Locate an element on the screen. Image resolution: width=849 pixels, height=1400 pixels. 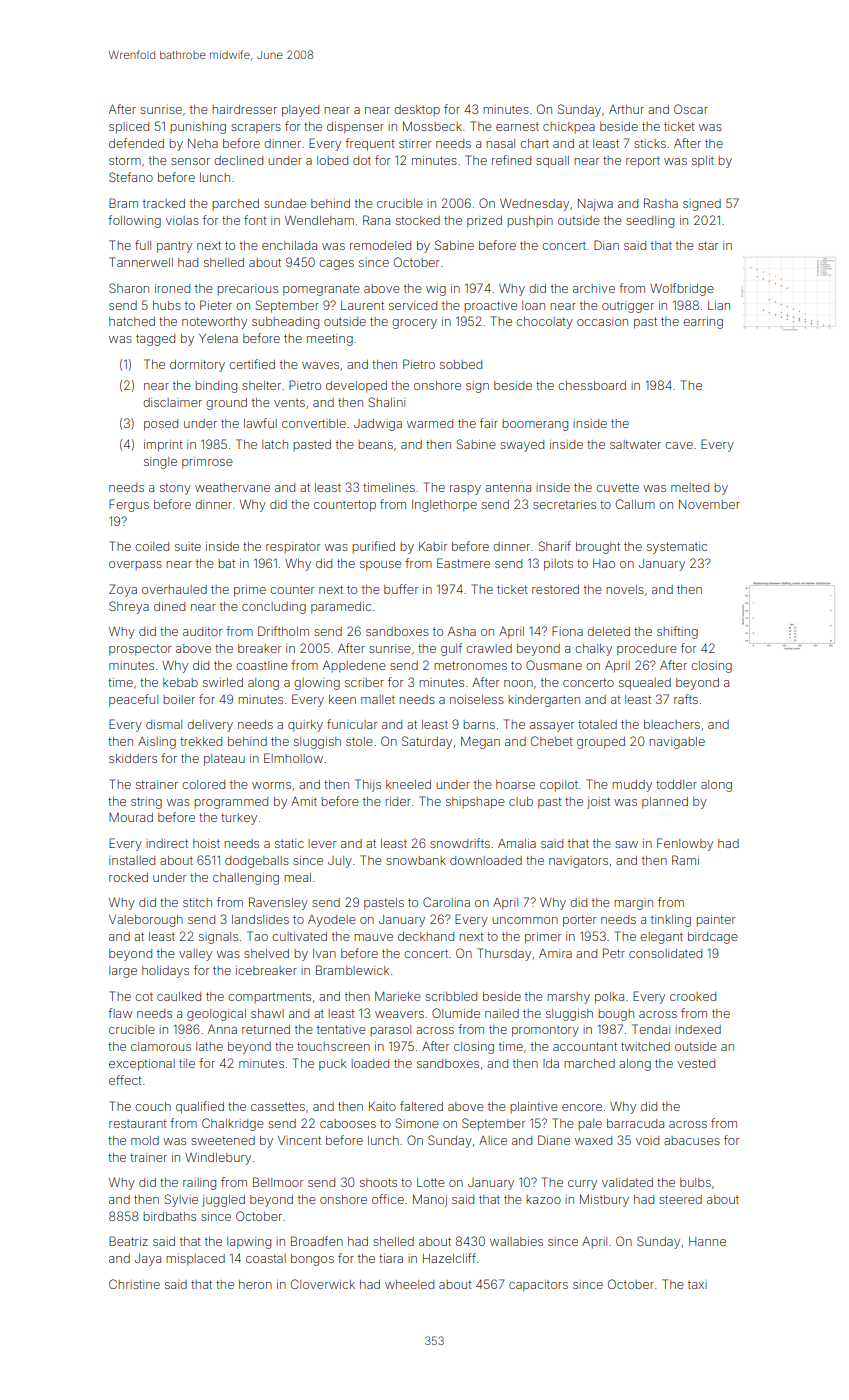
weathervane is located at coordinates (232, 487).
